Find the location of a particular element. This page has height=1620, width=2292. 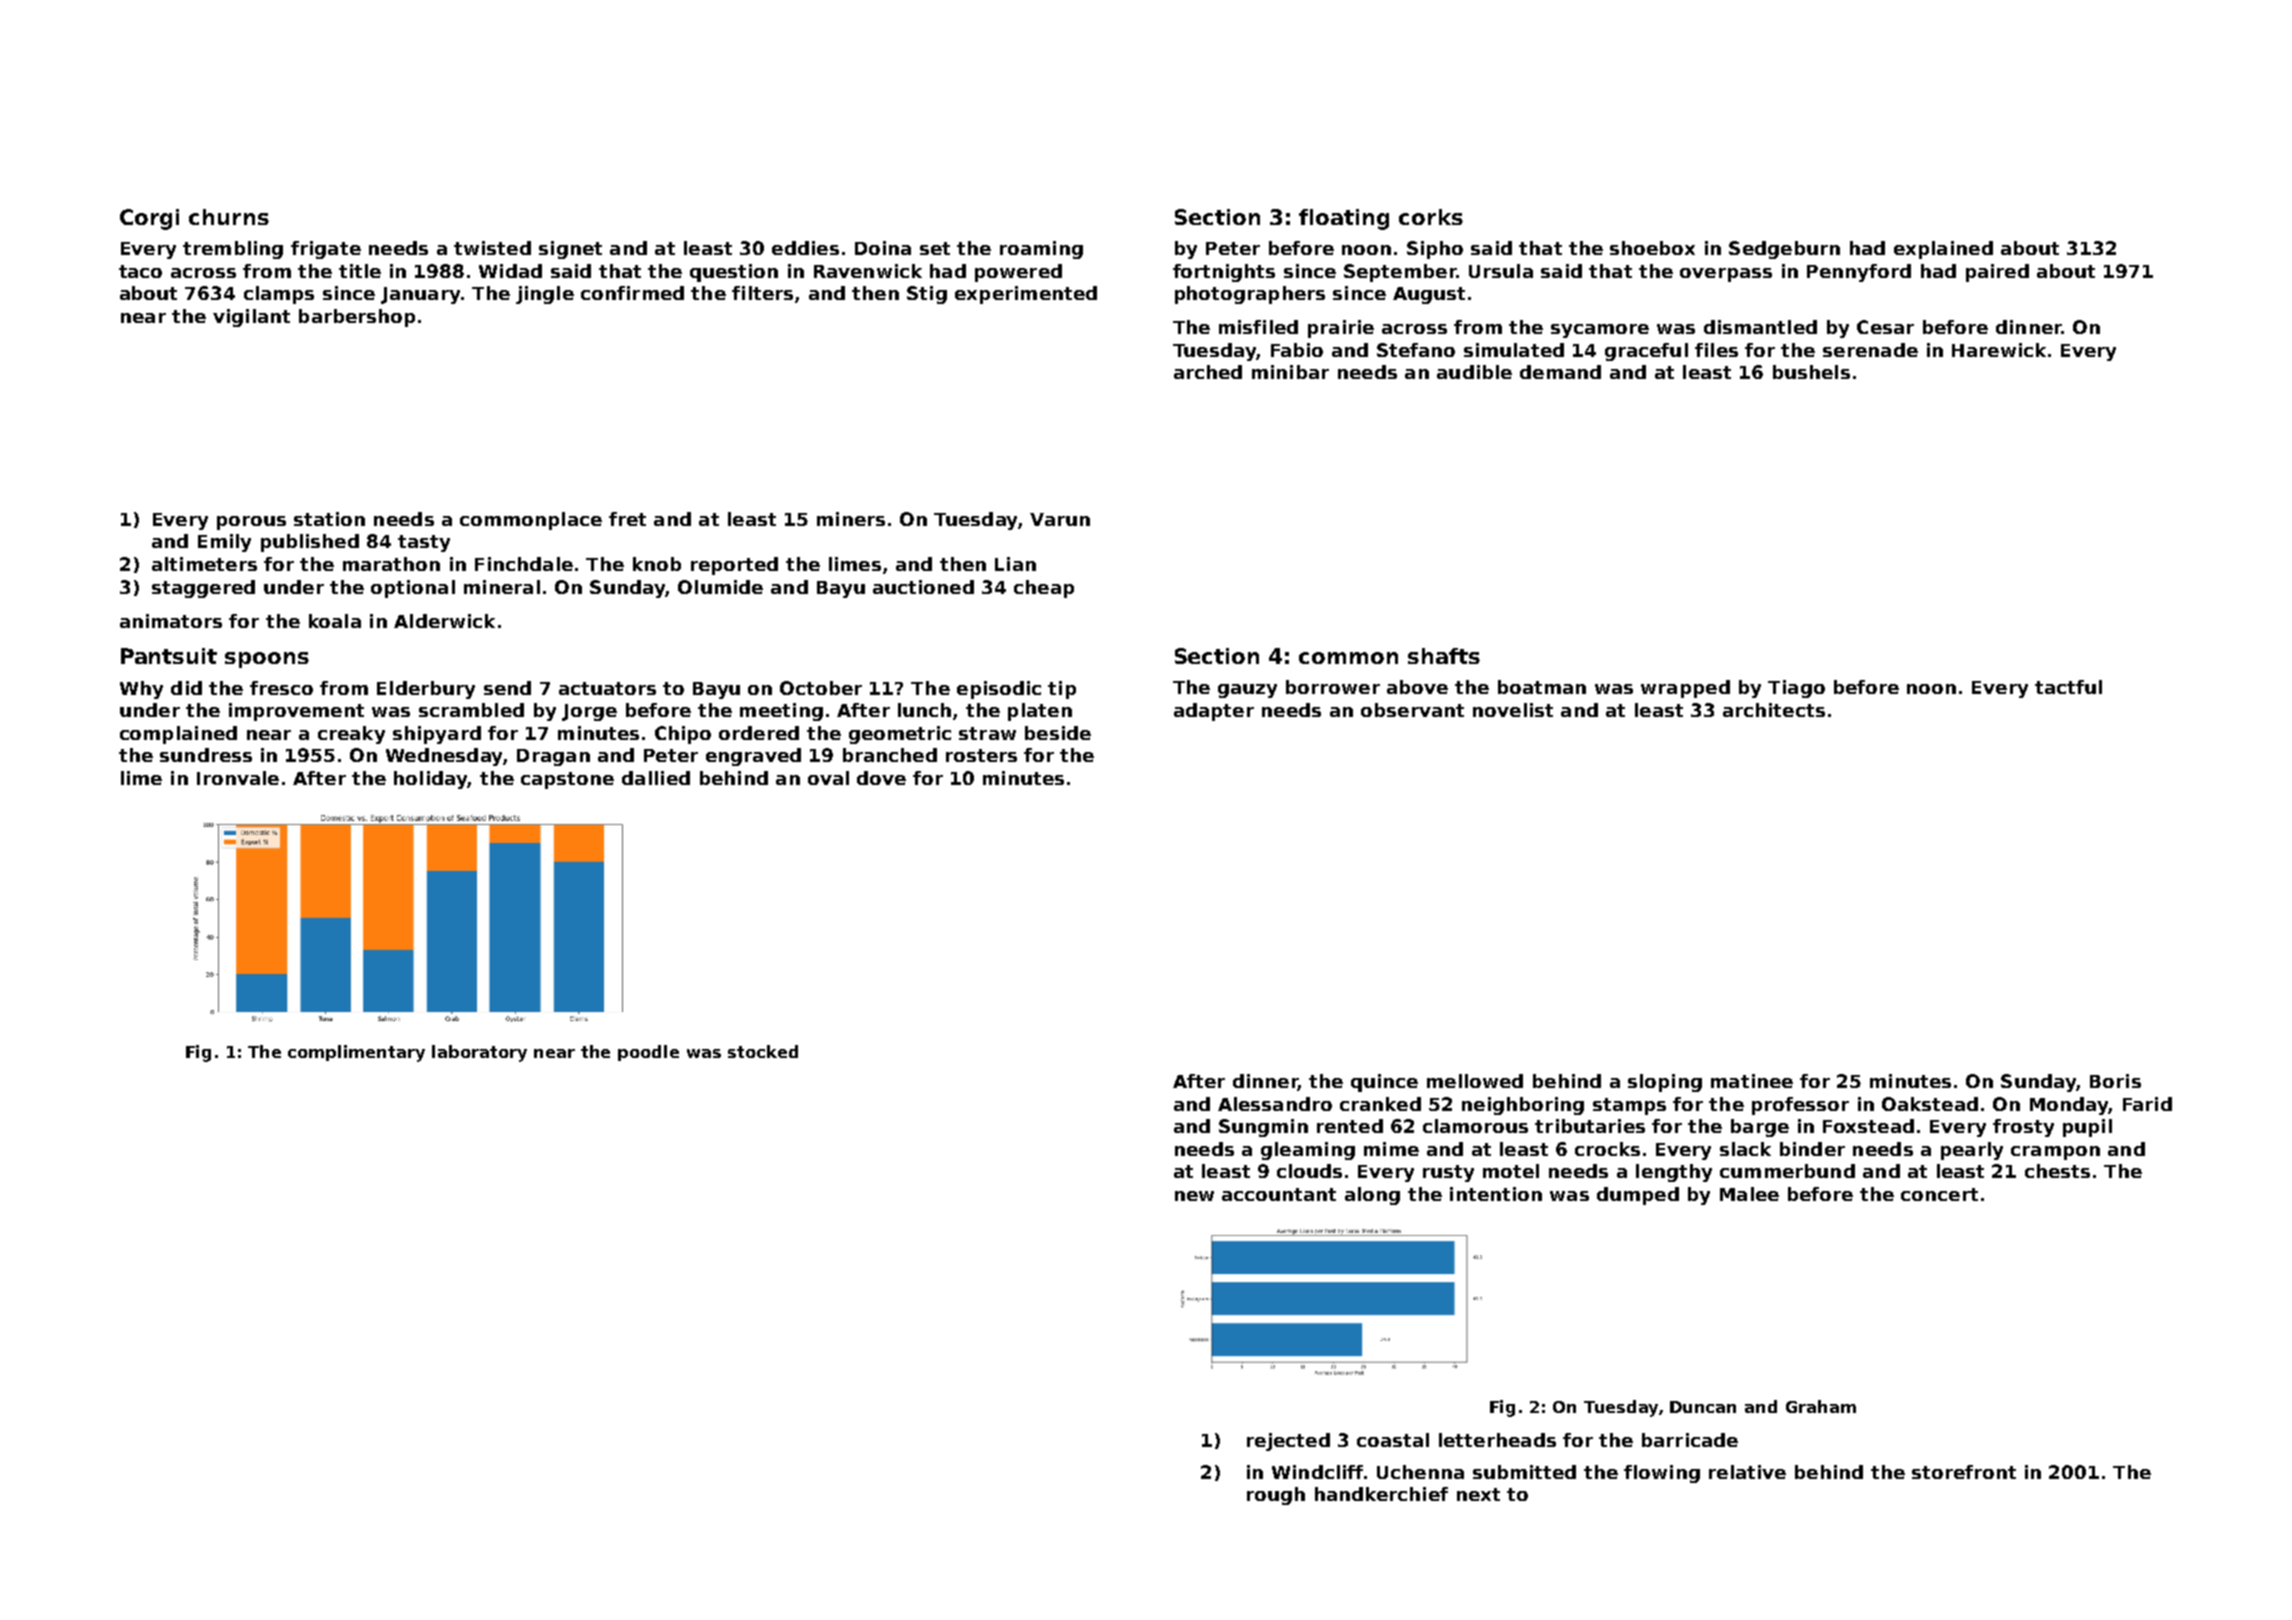

Windcliff is located at coordinates (1317, 1472).
